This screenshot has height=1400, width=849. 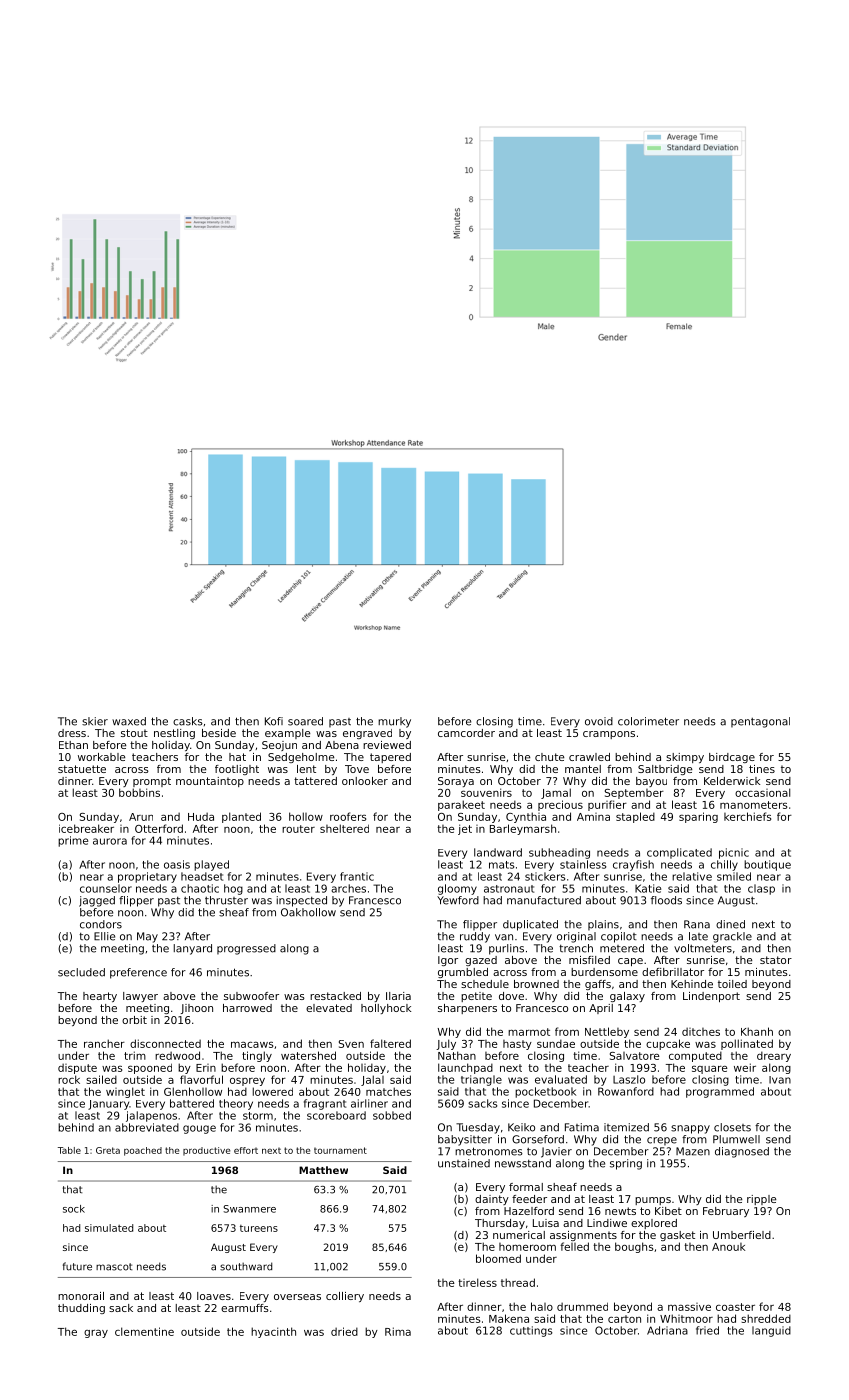 I want to click on earmuffs, so click(x=245, y=1308).
